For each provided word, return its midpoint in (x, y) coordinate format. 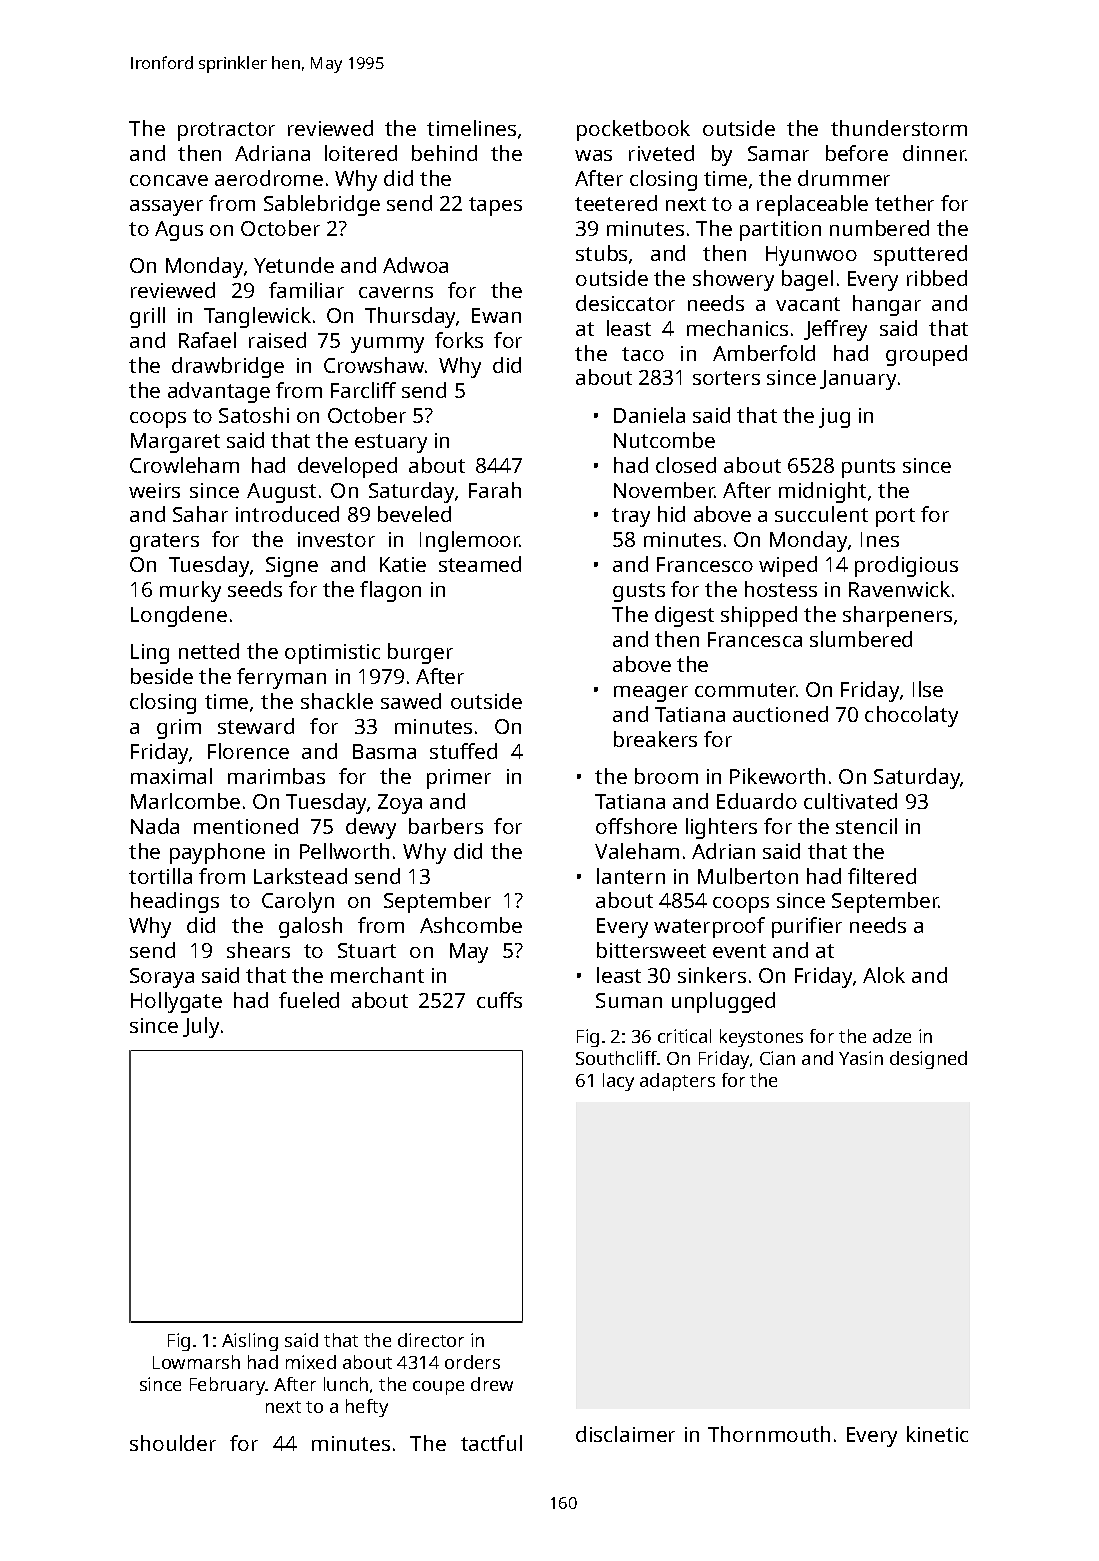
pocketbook (633, 130)
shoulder (173, 1443)
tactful (491, 1443)
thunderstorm (899, 128)
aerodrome (269, 178)
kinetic (937, 1434)
